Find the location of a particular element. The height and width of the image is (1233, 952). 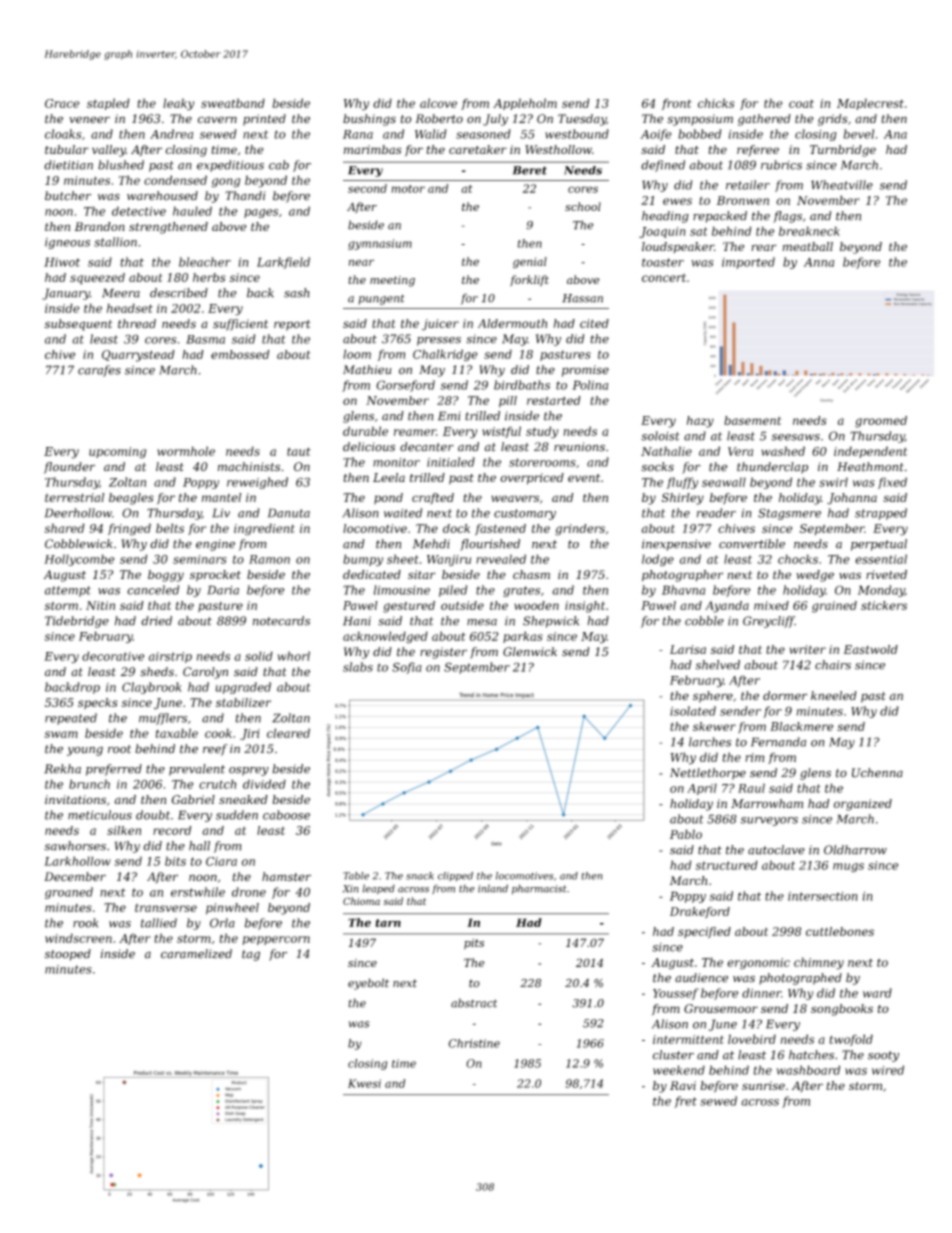

referee is located at coordinates (758, 150).
